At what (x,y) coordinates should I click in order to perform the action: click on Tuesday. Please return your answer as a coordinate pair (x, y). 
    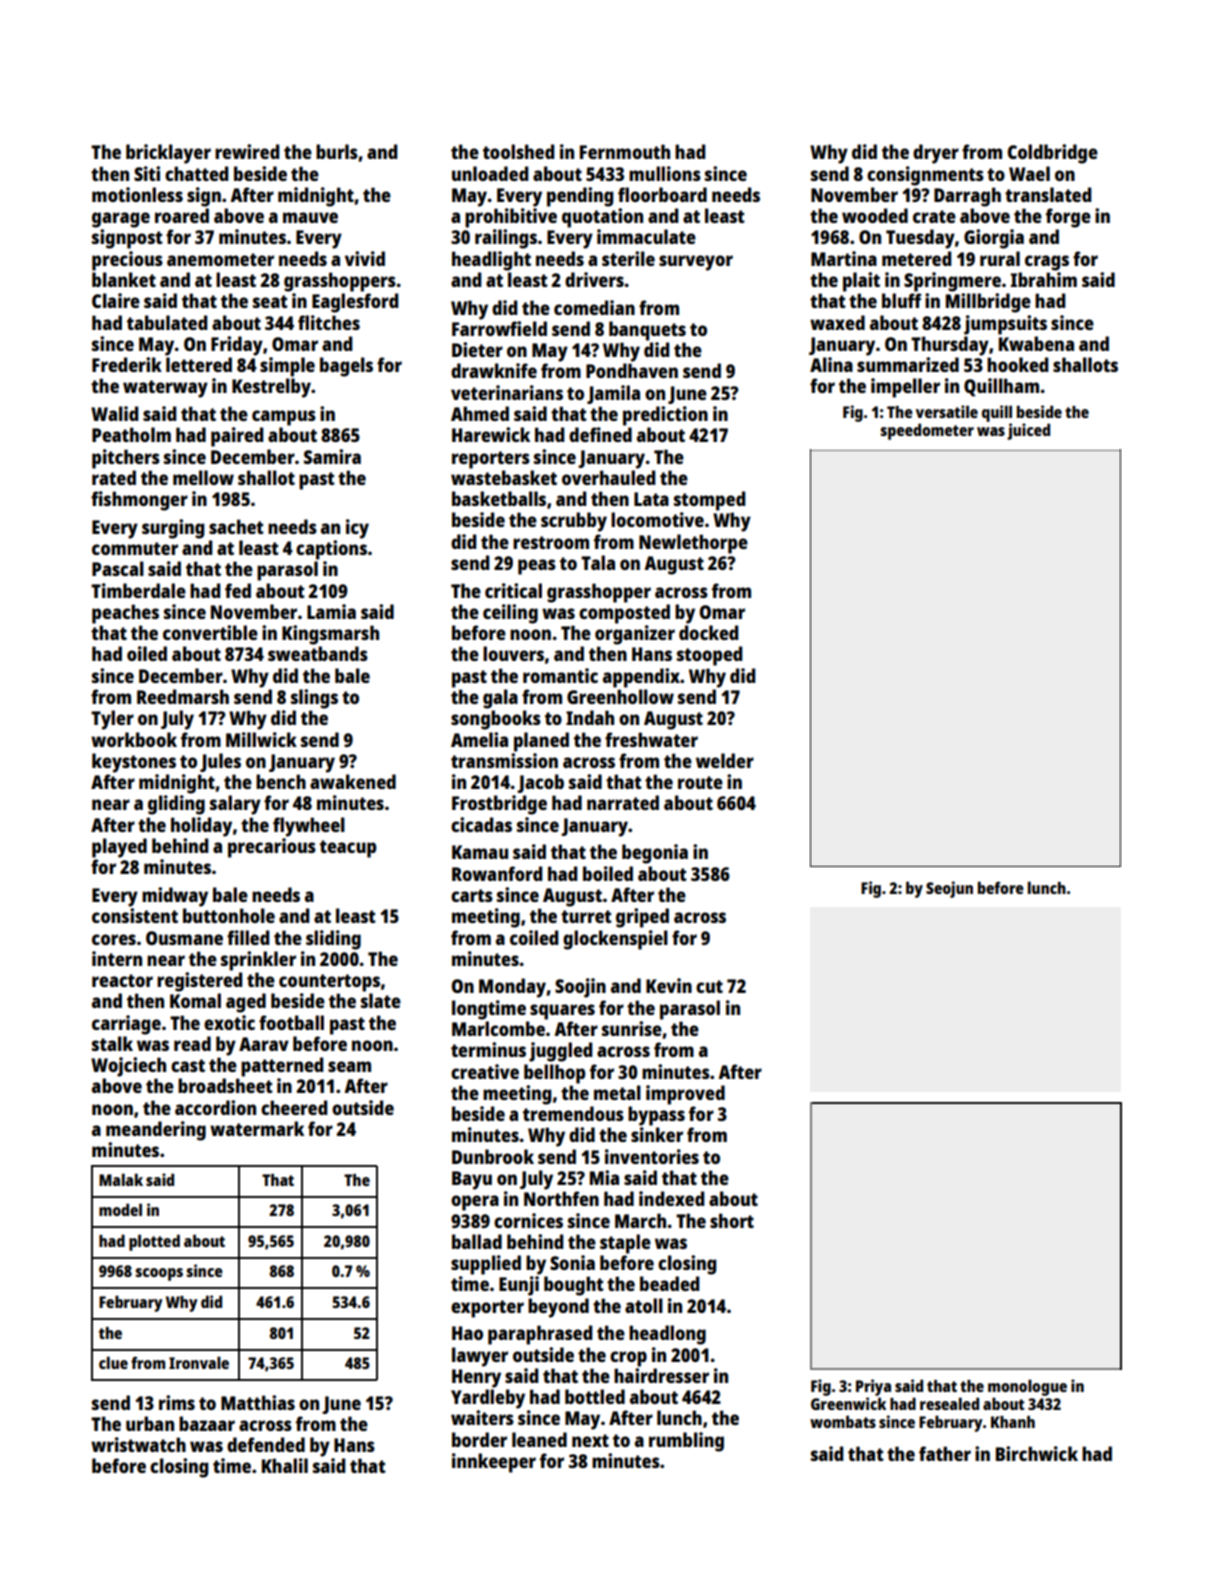
    Looking at the image, I should click on (920, 239).
